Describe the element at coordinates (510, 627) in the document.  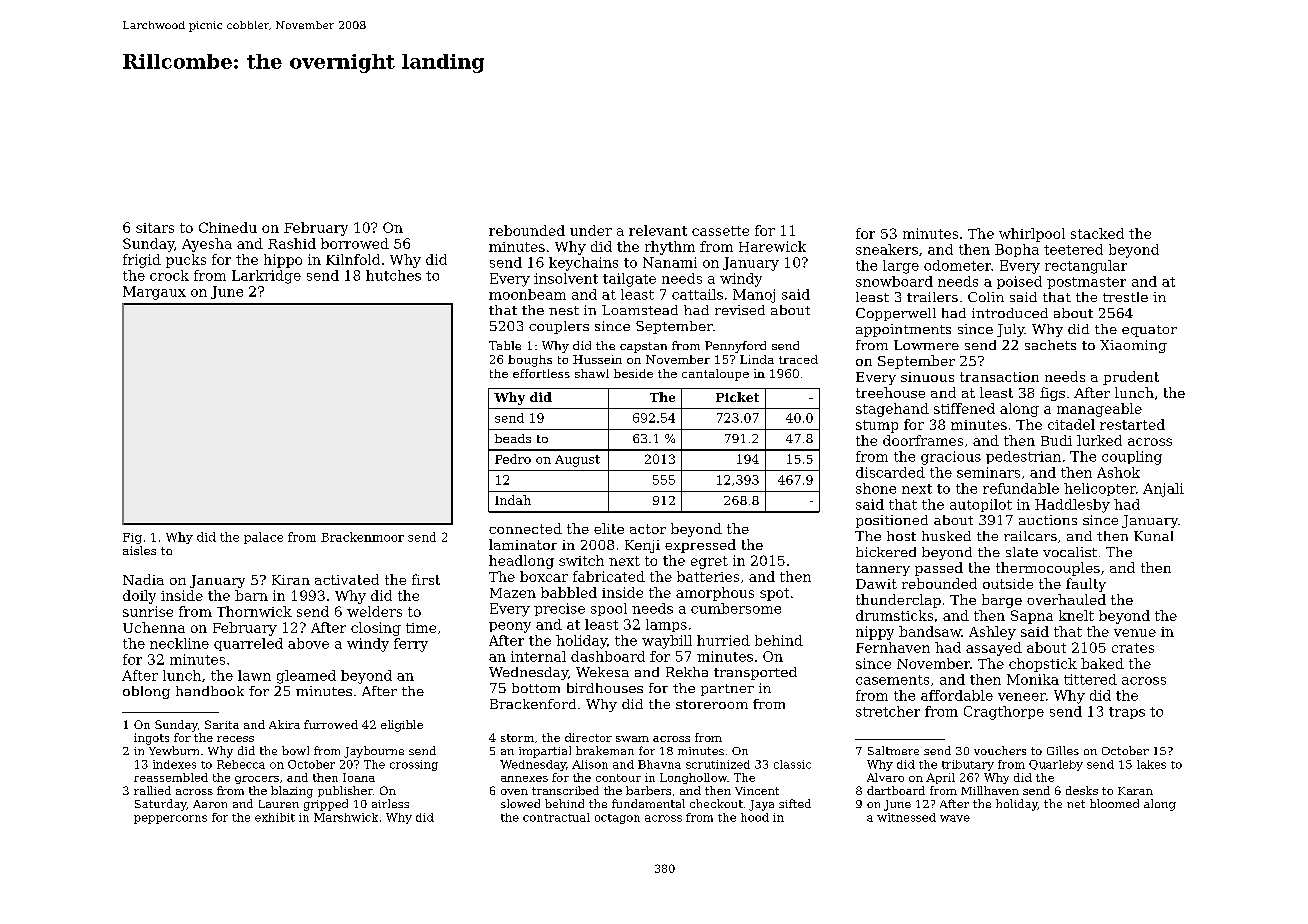
I see `peony` at that location.
